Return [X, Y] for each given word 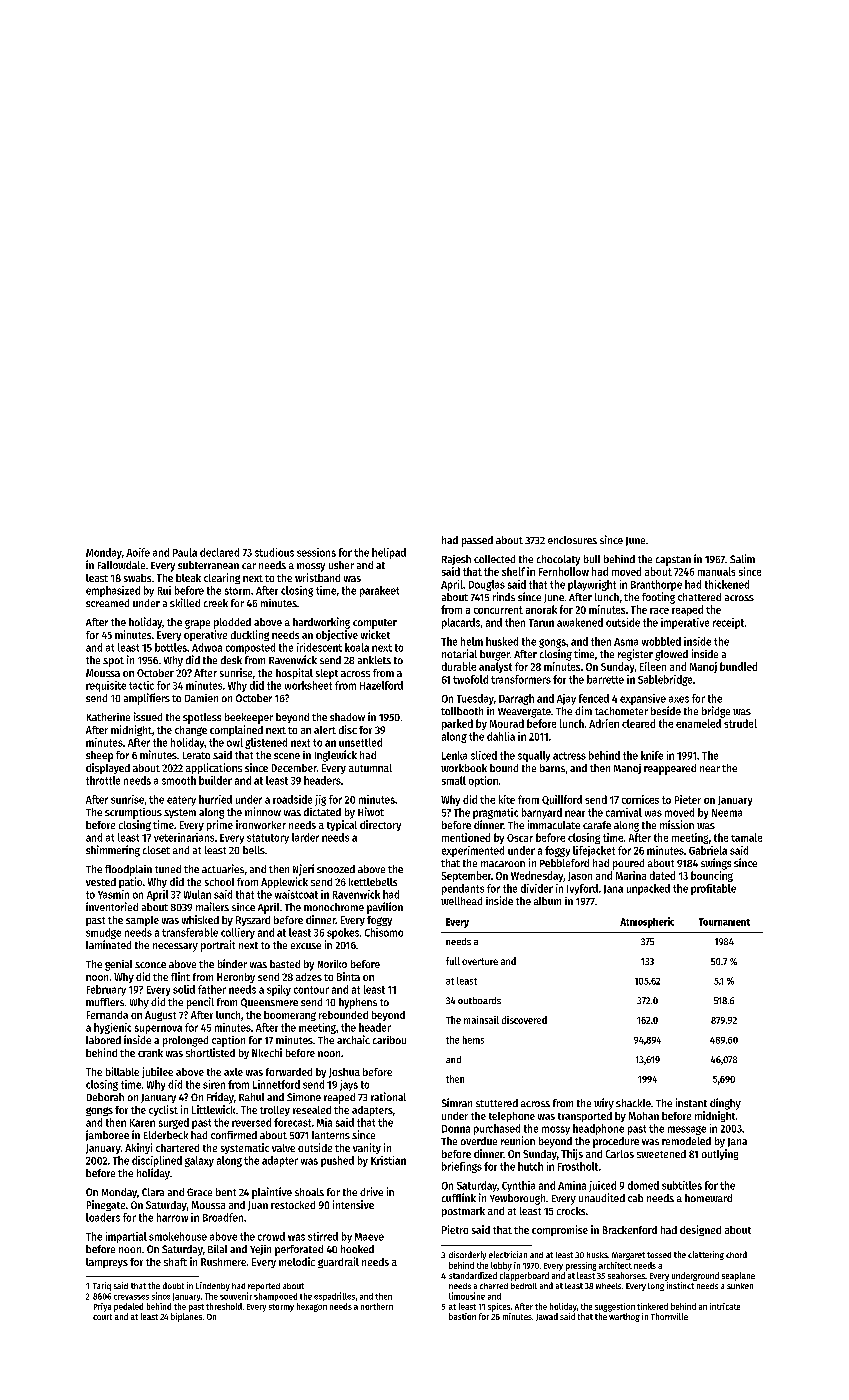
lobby [501, 1266]
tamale [746, 837]
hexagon [312, 1307]
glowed [671, 655]
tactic [141, 685]
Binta [348, 976]
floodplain [128, 870]
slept [327, 674]
